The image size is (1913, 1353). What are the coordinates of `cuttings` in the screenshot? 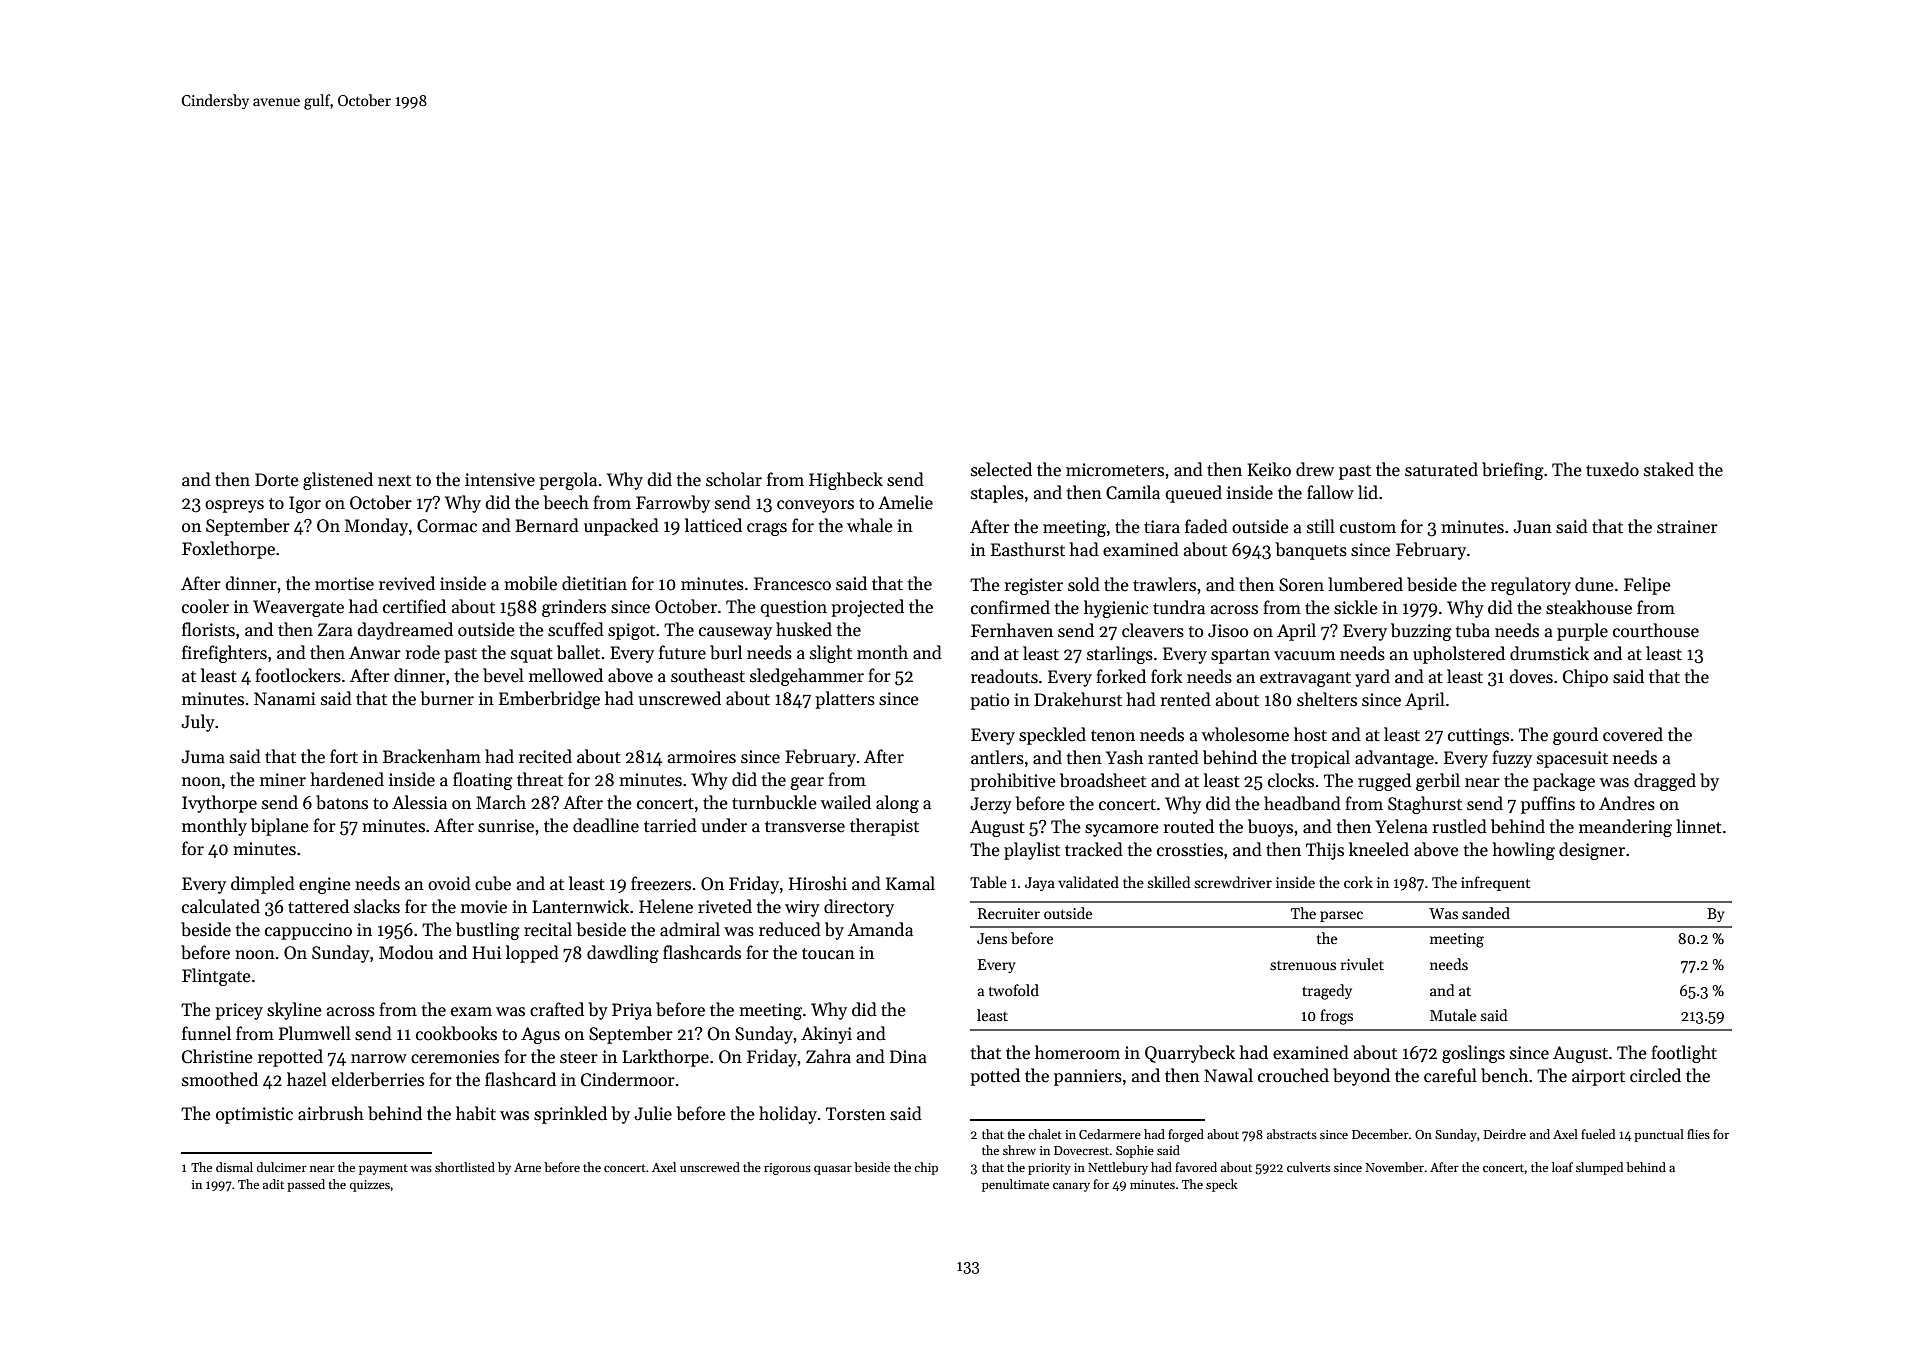 It's located at (1478, 736).
